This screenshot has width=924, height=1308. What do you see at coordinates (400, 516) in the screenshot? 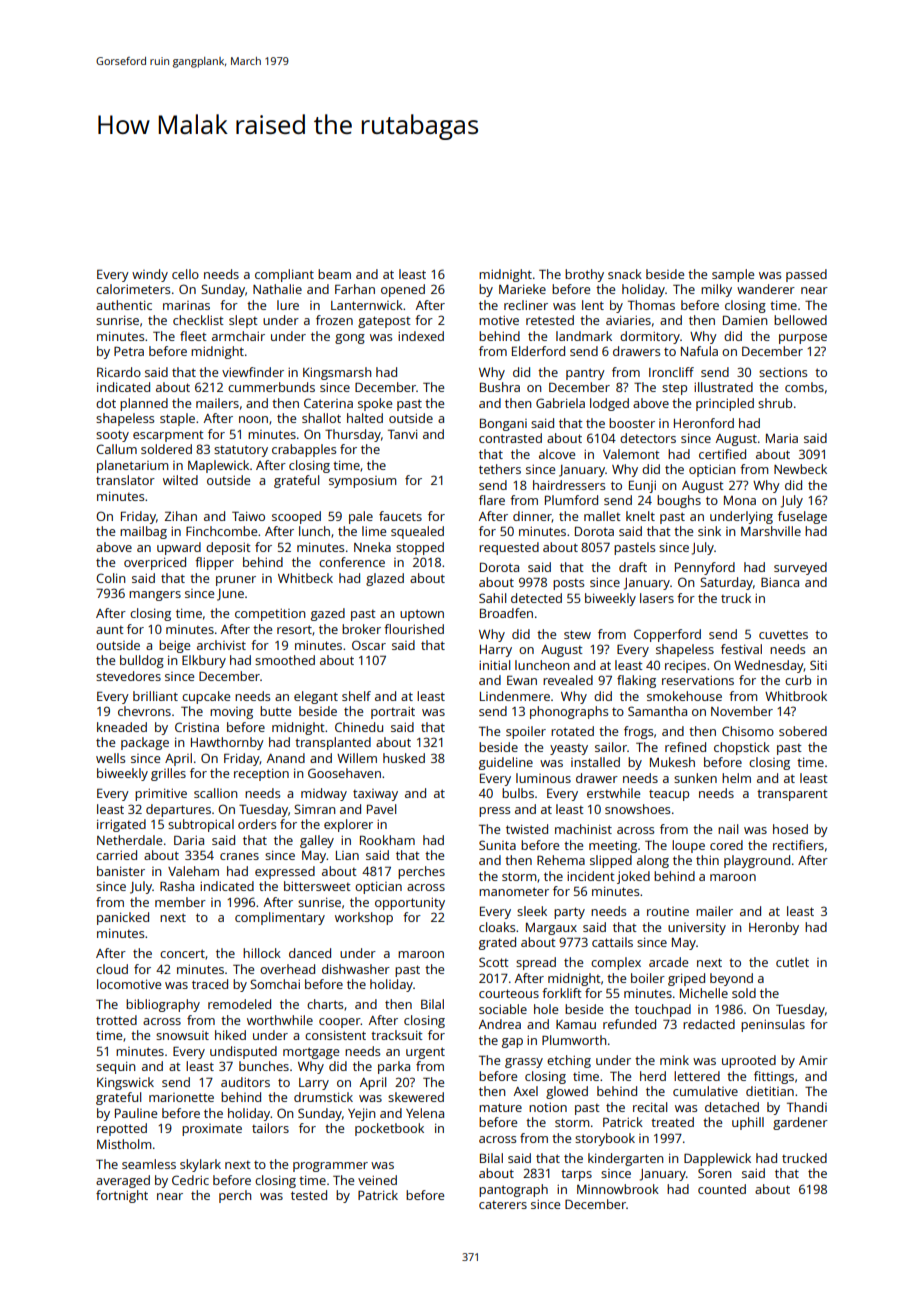
I see `faucets` at bounding box center [400, 516].
